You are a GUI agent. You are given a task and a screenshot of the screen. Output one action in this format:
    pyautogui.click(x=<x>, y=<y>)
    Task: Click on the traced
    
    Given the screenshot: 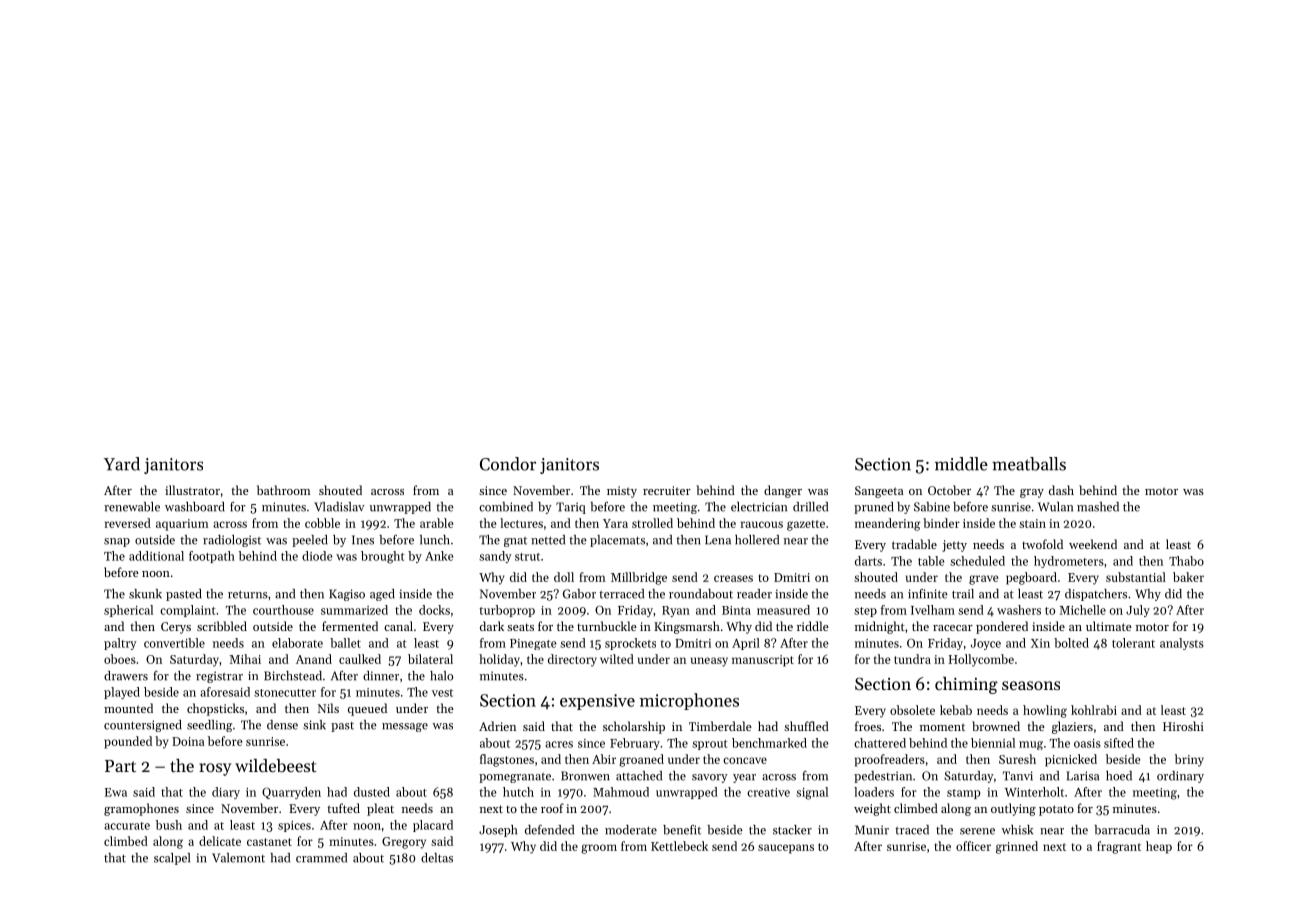 What is the action you would take?
    pyautogui.click(x=912, y=830)
